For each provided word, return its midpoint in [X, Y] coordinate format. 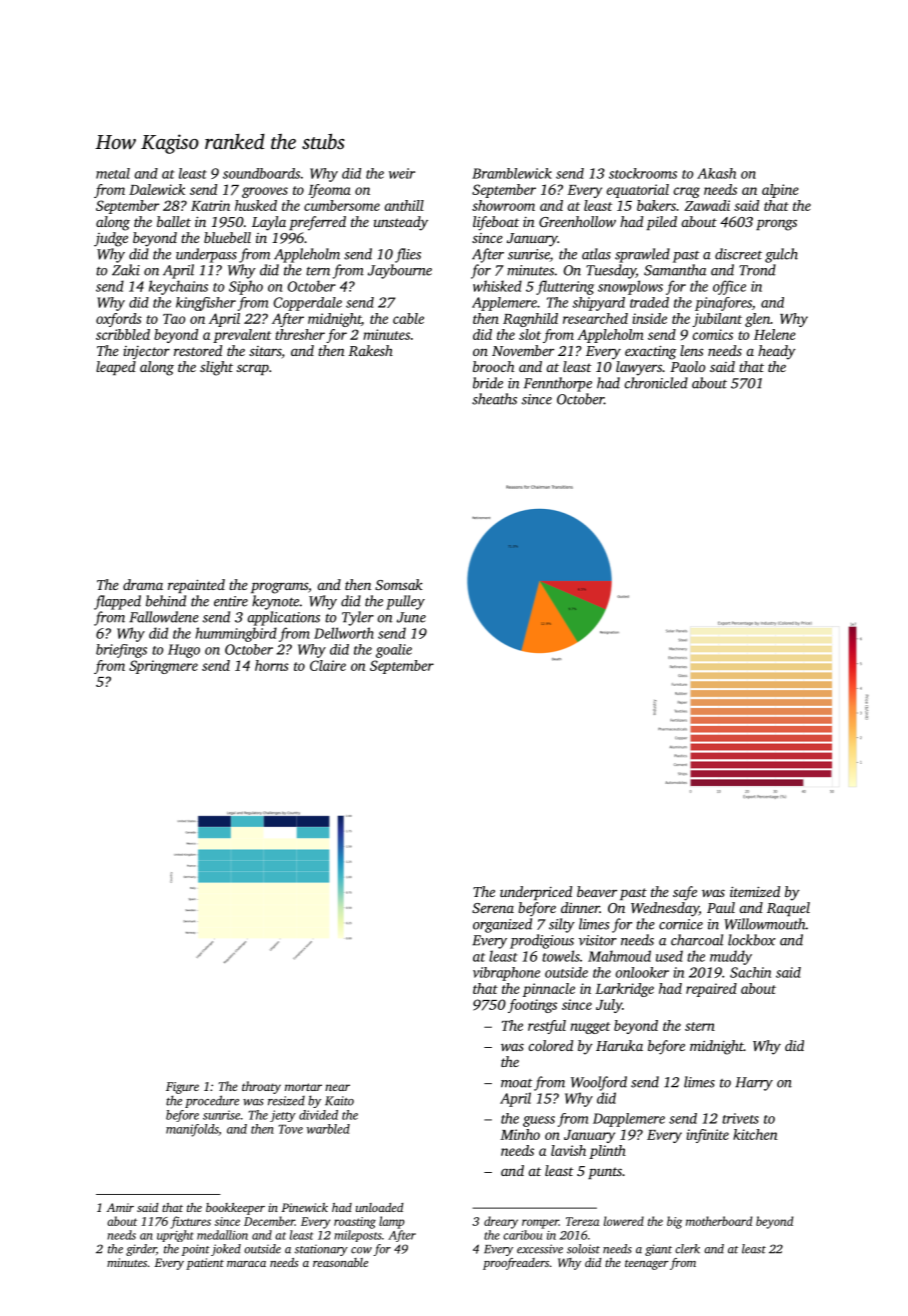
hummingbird [236, 634]
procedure [212, 1101]
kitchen [755, 1134]
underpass [206, 255]
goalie [394, 651]
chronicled [656, 383]
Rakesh [370, 350]
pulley [405, 602]
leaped [116, 368]
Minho [520, 1134]
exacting [651, 352]
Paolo [687, 366]
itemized [755, 891]
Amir [120, 1207]
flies [408, 255]
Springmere [163, 667]
